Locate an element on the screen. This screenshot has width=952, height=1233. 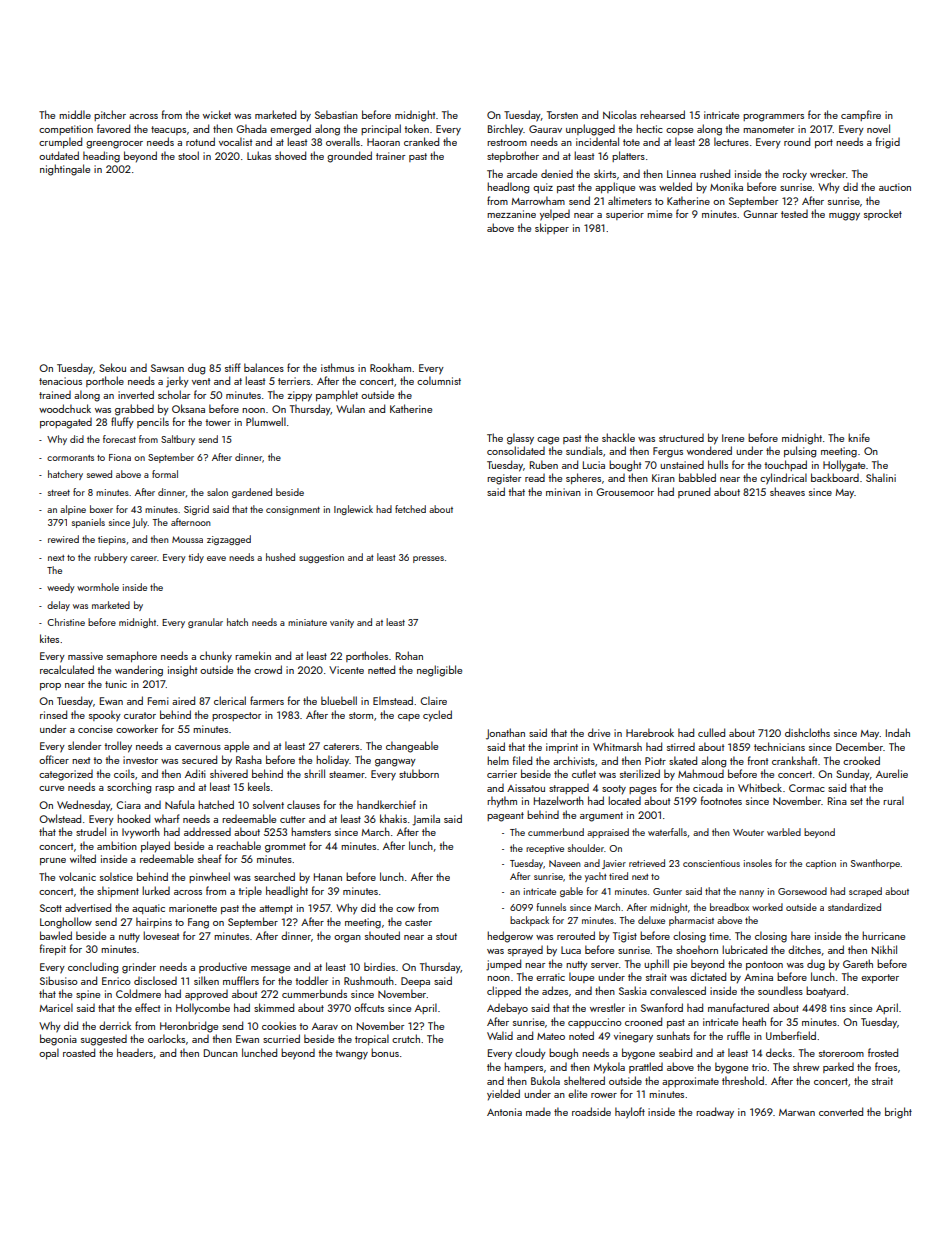
Duncan is located at coordinates (221, 1053).
